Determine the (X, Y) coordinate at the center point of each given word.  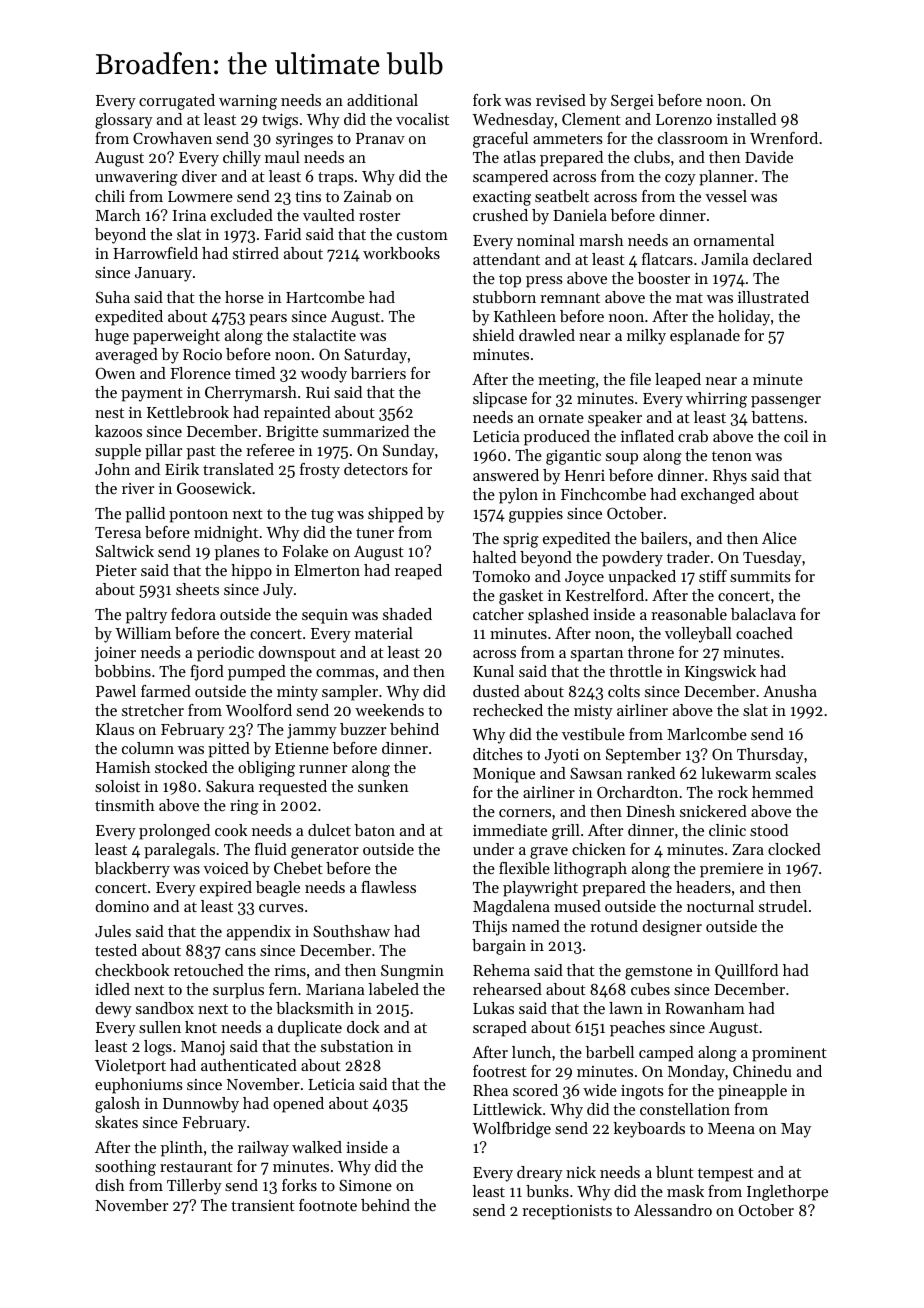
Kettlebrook (188, 412)
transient (263, 1205)
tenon (732, 456)
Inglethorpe (787, 1193)
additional (382, 100)
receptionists (567, 1212)
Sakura (230, 786)
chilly (242, 159)
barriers (378, 373)
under (493, 849)
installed (746, 119)
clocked (794, 849)
